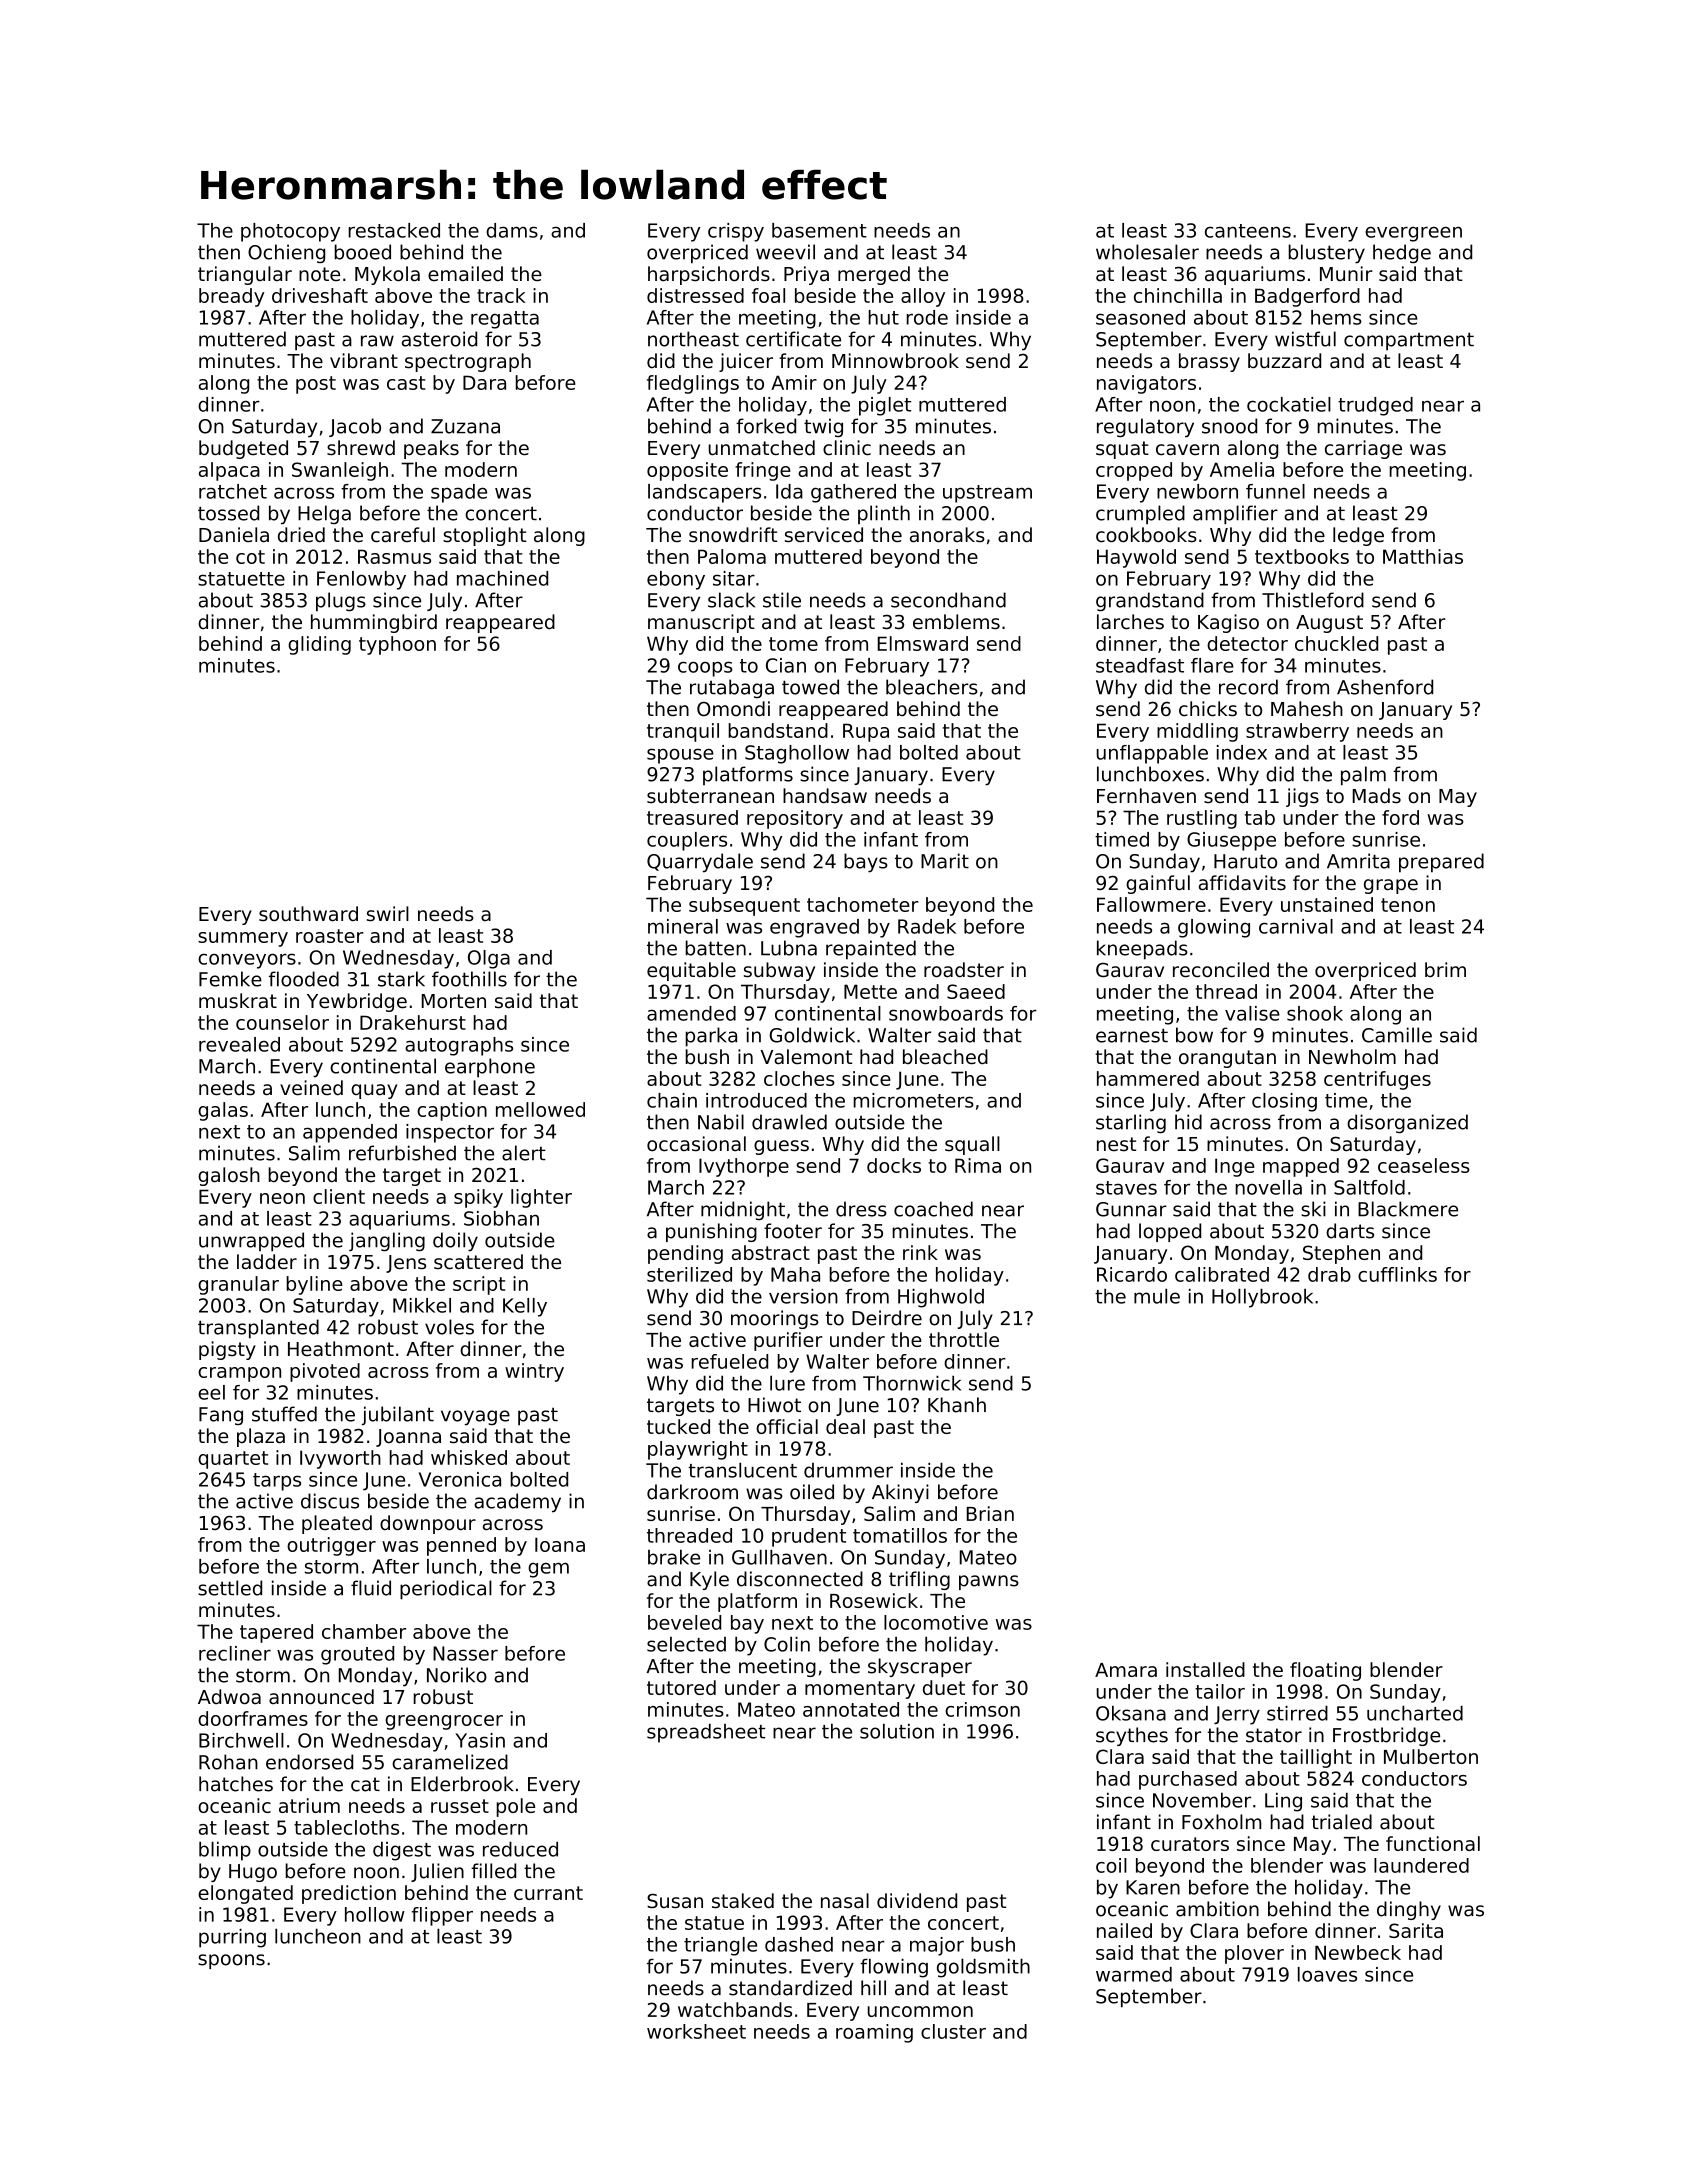  What do you see at coordinates (1358, 1952) in the page?
I see `Newbeck` at bounding box center [1358, 1952].
